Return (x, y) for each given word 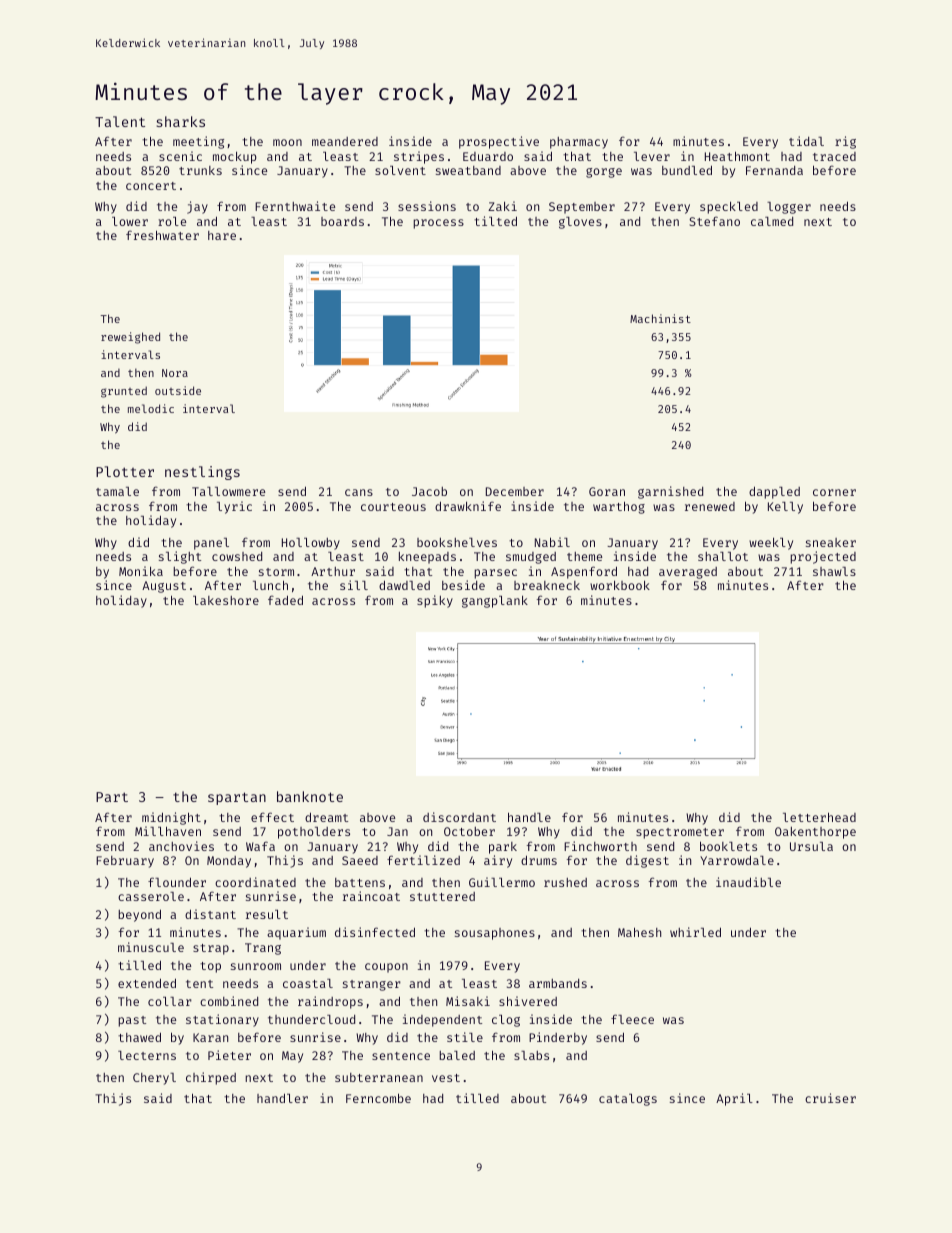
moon (287, 142)
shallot (723, 556)
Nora (175, 373)
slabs (531, 1055)
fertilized (423, 860)
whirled (695, 932)
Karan (210, 1037)
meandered (345, 141)
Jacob (429, 491)
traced (834, 156)
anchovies (181, 846)
